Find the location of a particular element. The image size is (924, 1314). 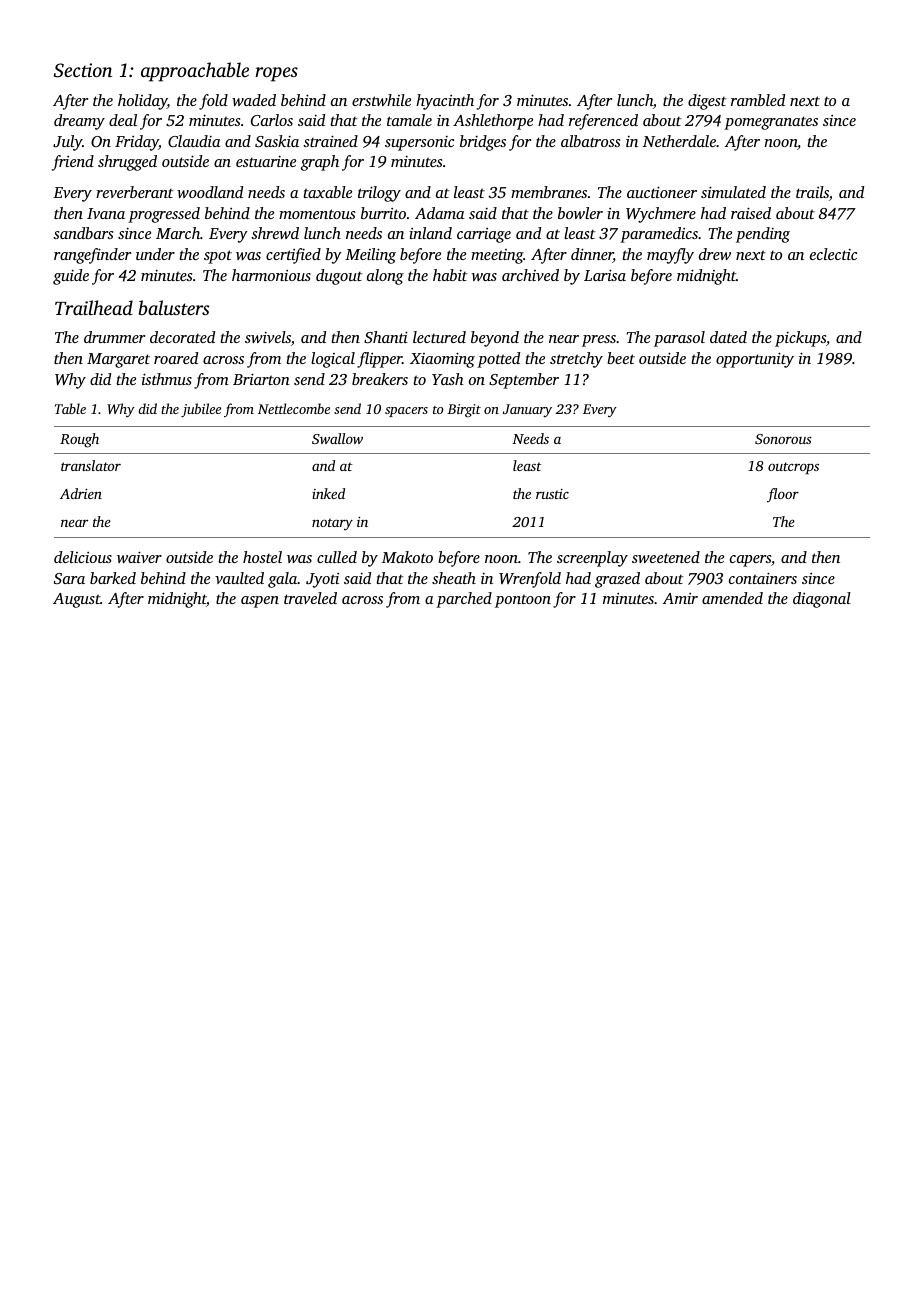

breakers is located at coordinates (380, 379).
